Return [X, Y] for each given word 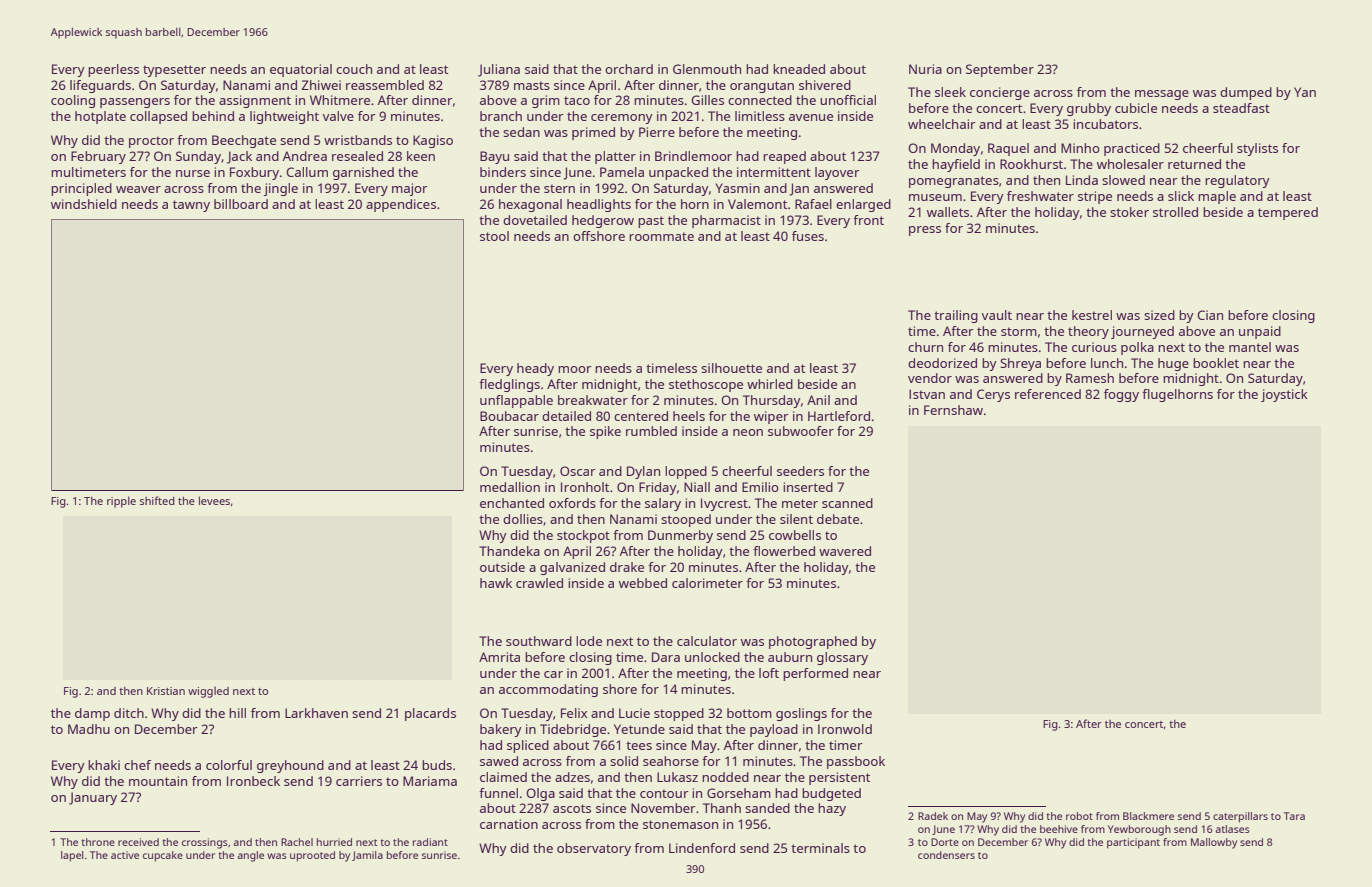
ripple [121, 502]
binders [503, 172]
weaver [138, 189]
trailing [956, 316]
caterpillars [1240, 817]
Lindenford [702, 848]
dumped [1246, 93]
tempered [1288, 213]
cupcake [163, 856]
